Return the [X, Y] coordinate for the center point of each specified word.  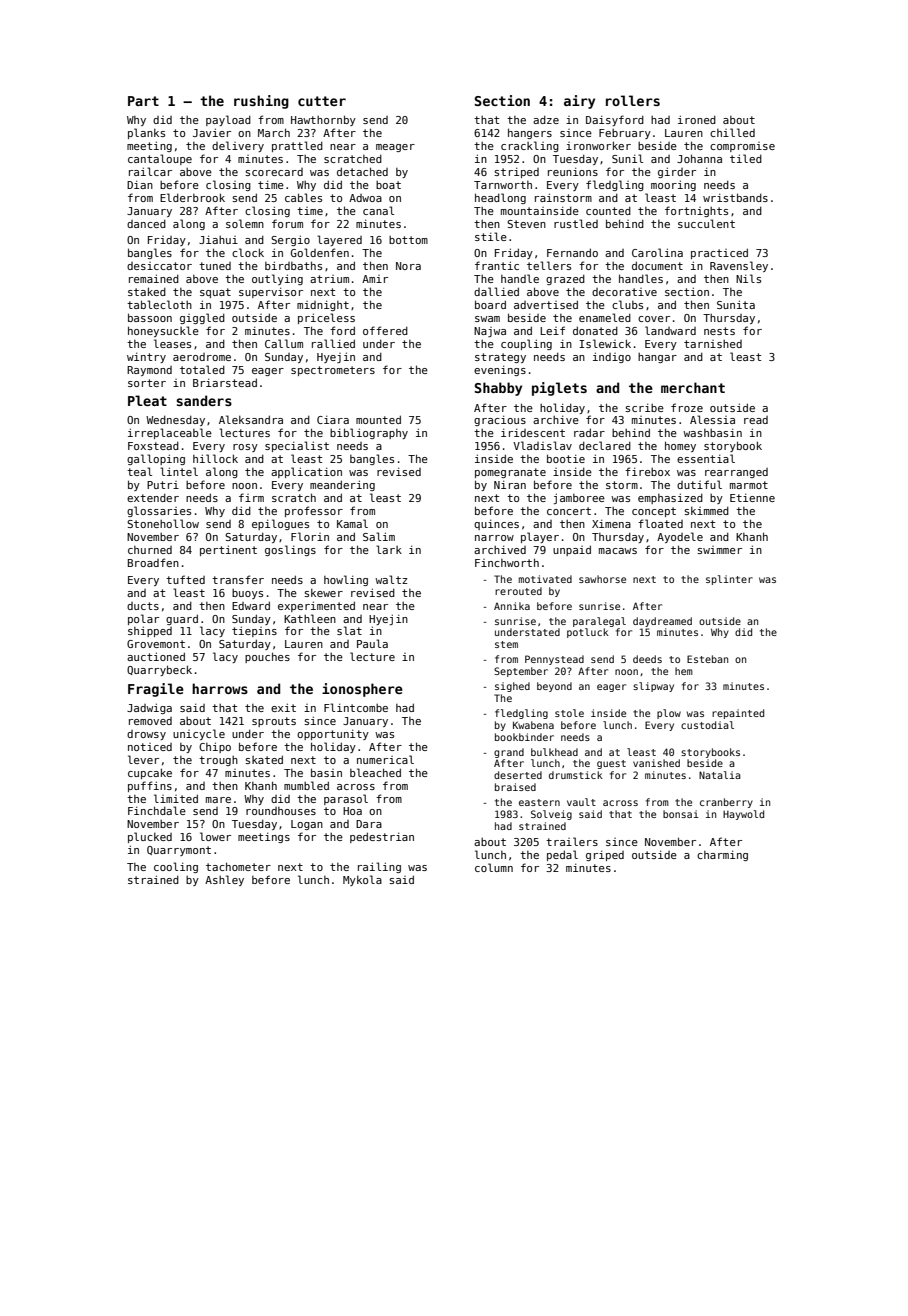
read [756, 420]
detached [362, 171]
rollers [633, 100]
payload [228, 120]
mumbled [306, 785]
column [494, 867]
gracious [500, 420]
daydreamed [662, 622]
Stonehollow [163, 523]
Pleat [147, 400]
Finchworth [507, 562]
